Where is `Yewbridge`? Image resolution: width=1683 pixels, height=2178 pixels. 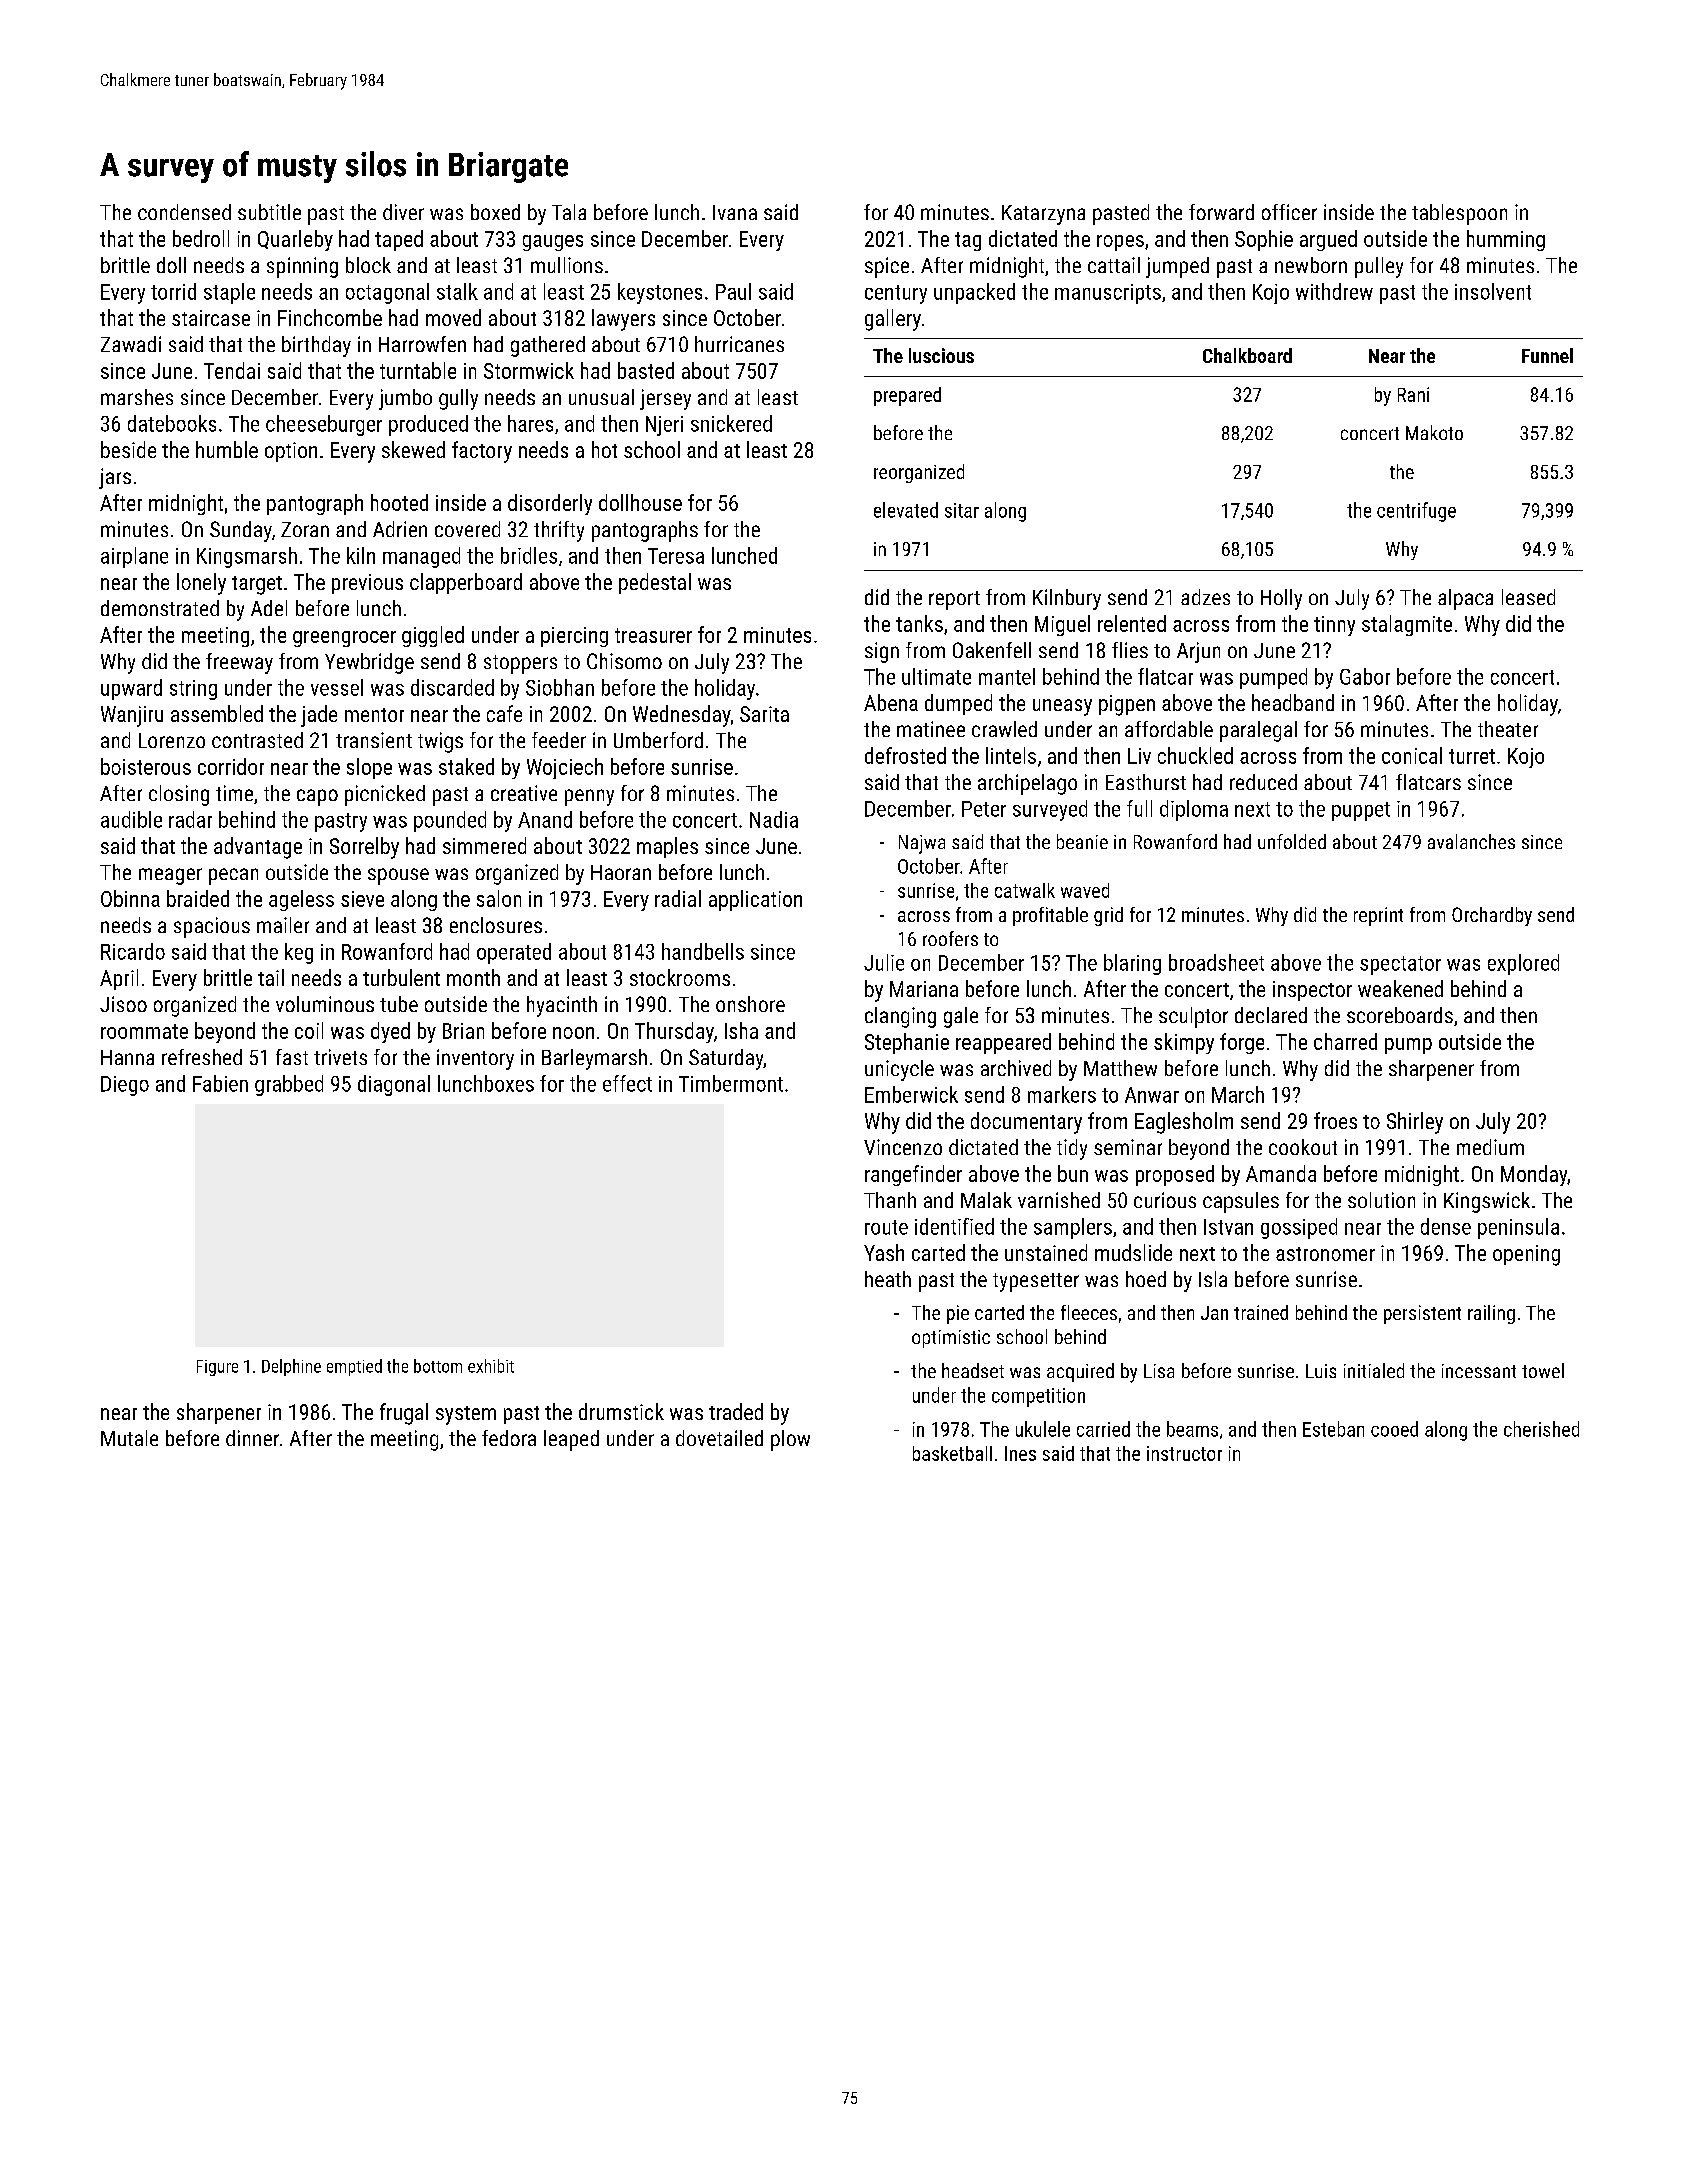 Yewbridge is located at coordinates (369, 663).
